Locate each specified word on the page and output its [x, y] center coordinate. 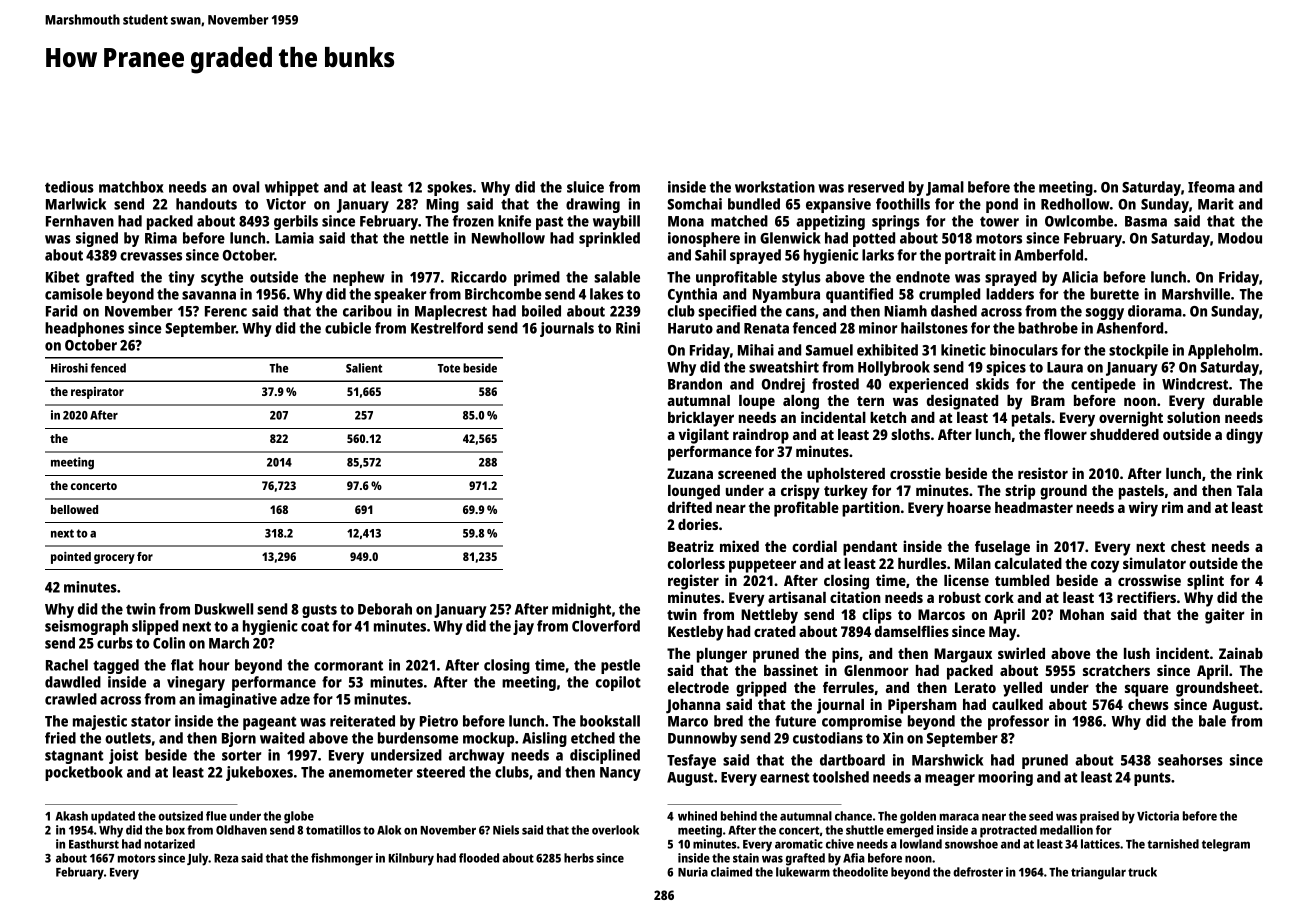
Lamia [294, 238]
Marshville [1196, 294]
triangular [1098, 873]
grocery [114, 559]
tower [999, 221]
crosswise [1149, 580]
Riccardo [479, 277]
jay [523, 627]
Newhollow [508, 238]
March [229, 643]
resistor [1043, 473]
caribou [367, 311]
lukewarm [803, 872]
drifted [690, 507]
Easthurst [94, 844]
